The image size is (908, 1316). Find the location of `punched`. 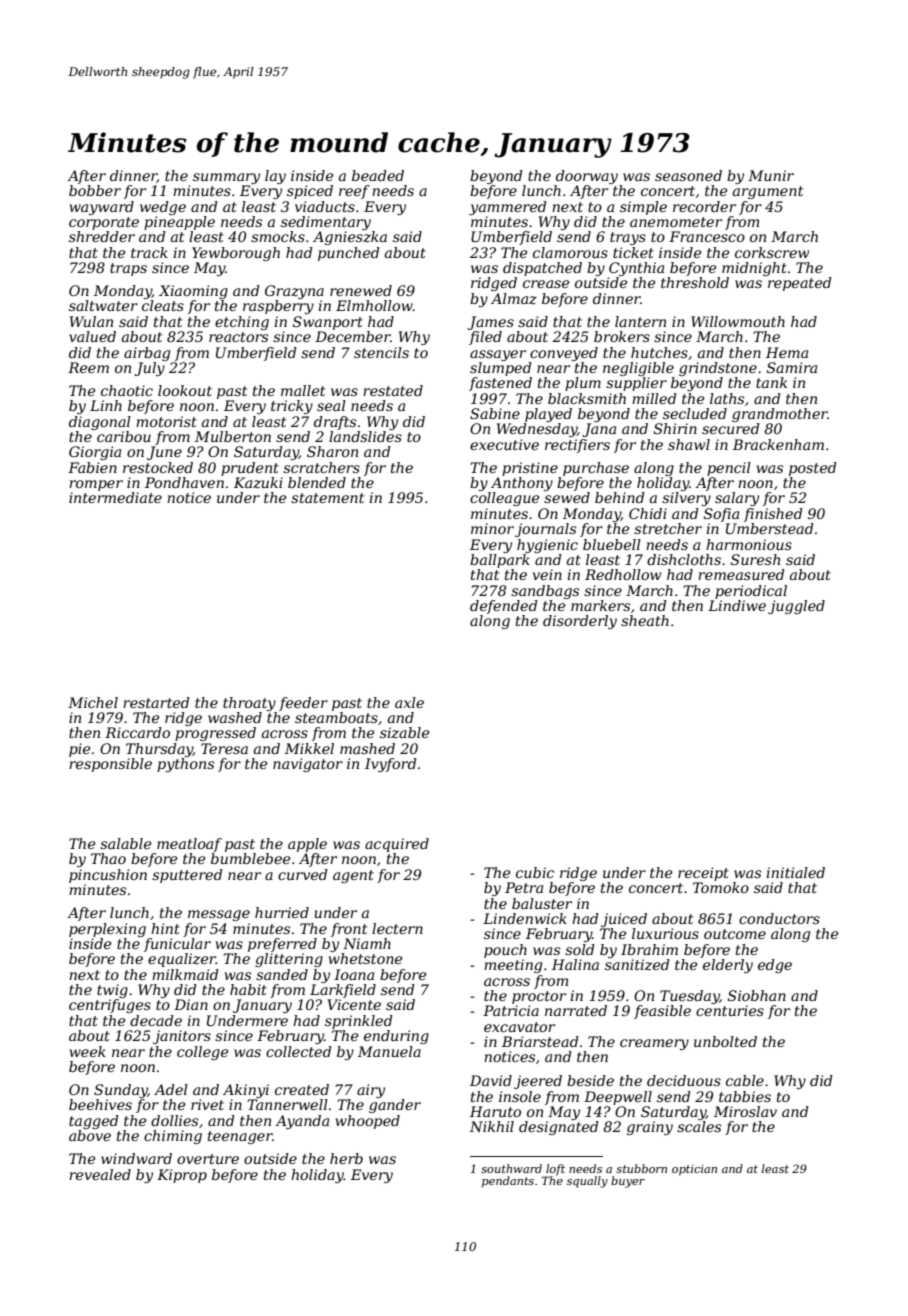

punched is located at coordinates (349, 254).
